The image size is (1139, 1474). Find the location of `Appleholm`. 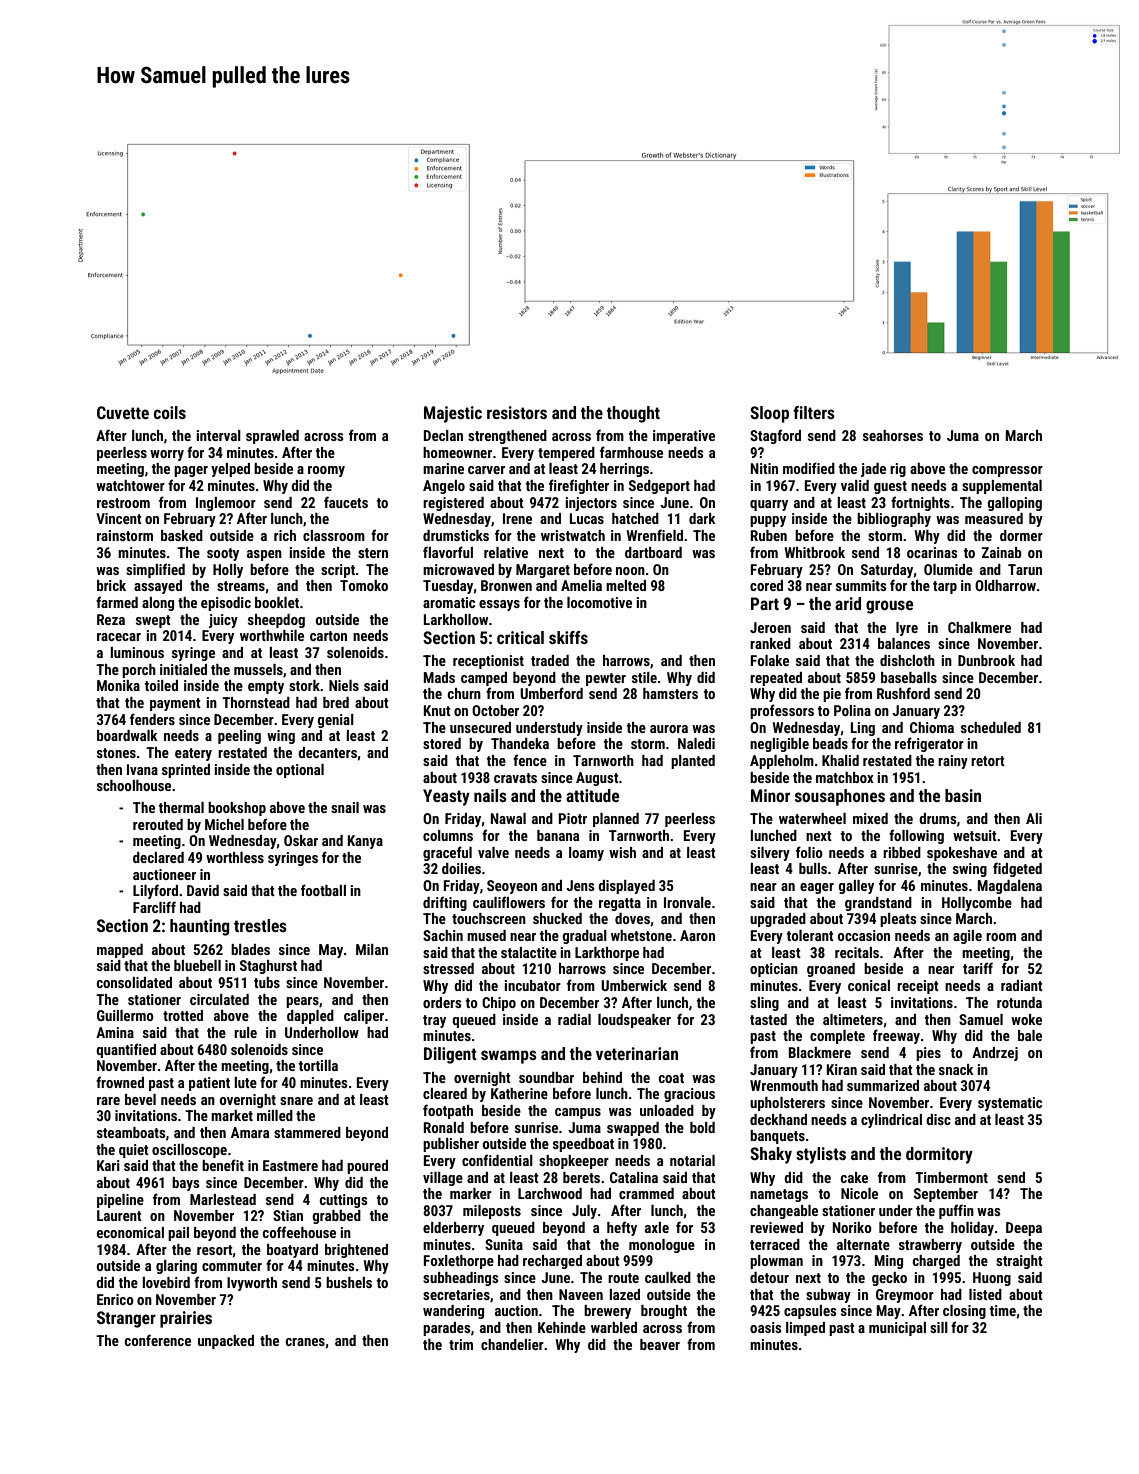

Appleholm is located at coordinates (782, 762).
